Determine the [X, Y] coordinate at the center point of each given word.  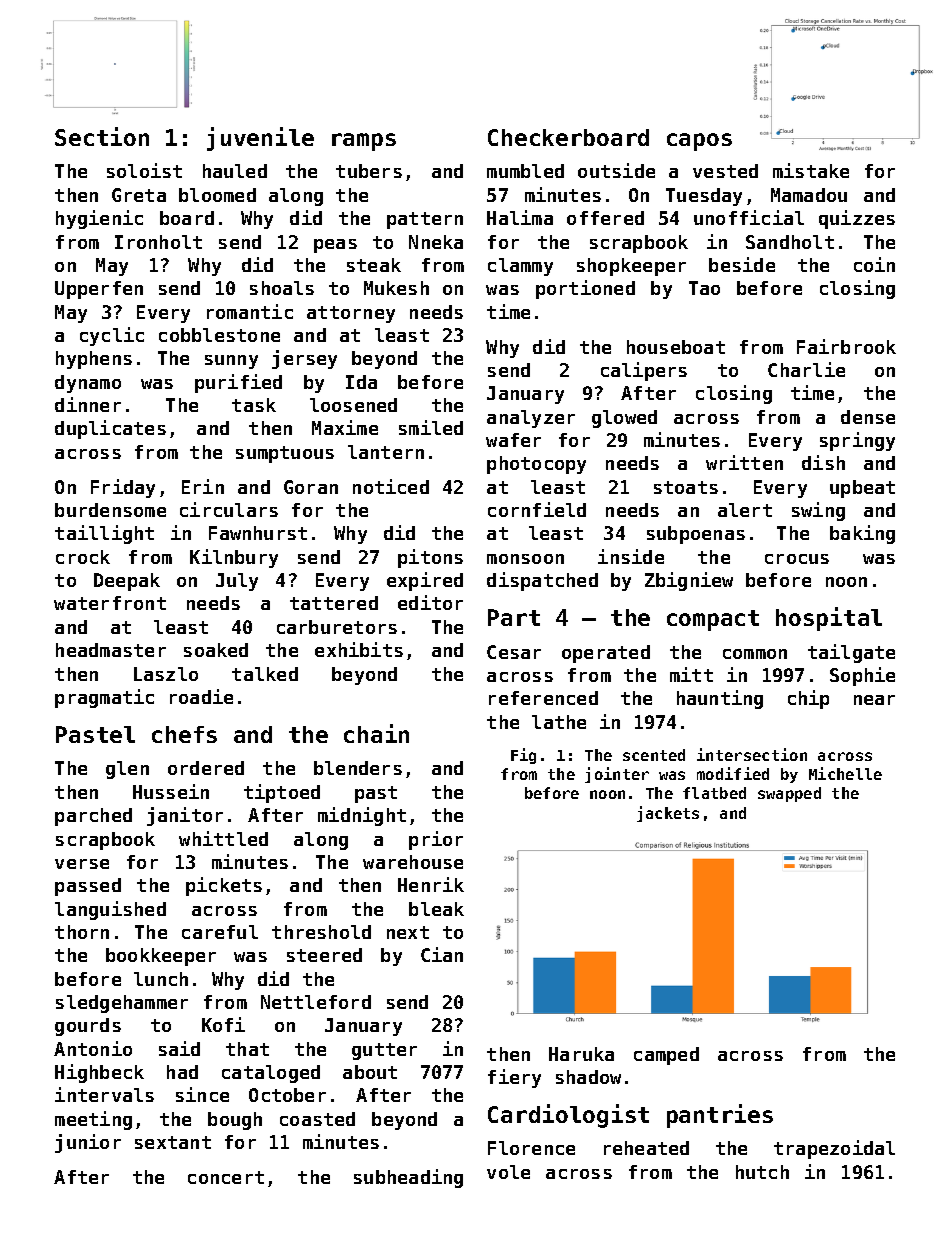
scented [654, 755]
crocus [797, 559]
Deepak [127, 582]
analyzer [531, 419]
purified [238, 383]
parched [93, 817]
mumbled [525, 171]
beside [742, 264]
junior [88, 1143]
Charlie [806, 369]
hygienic [99, 219]
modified [733, 773]
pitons [430, 558]
